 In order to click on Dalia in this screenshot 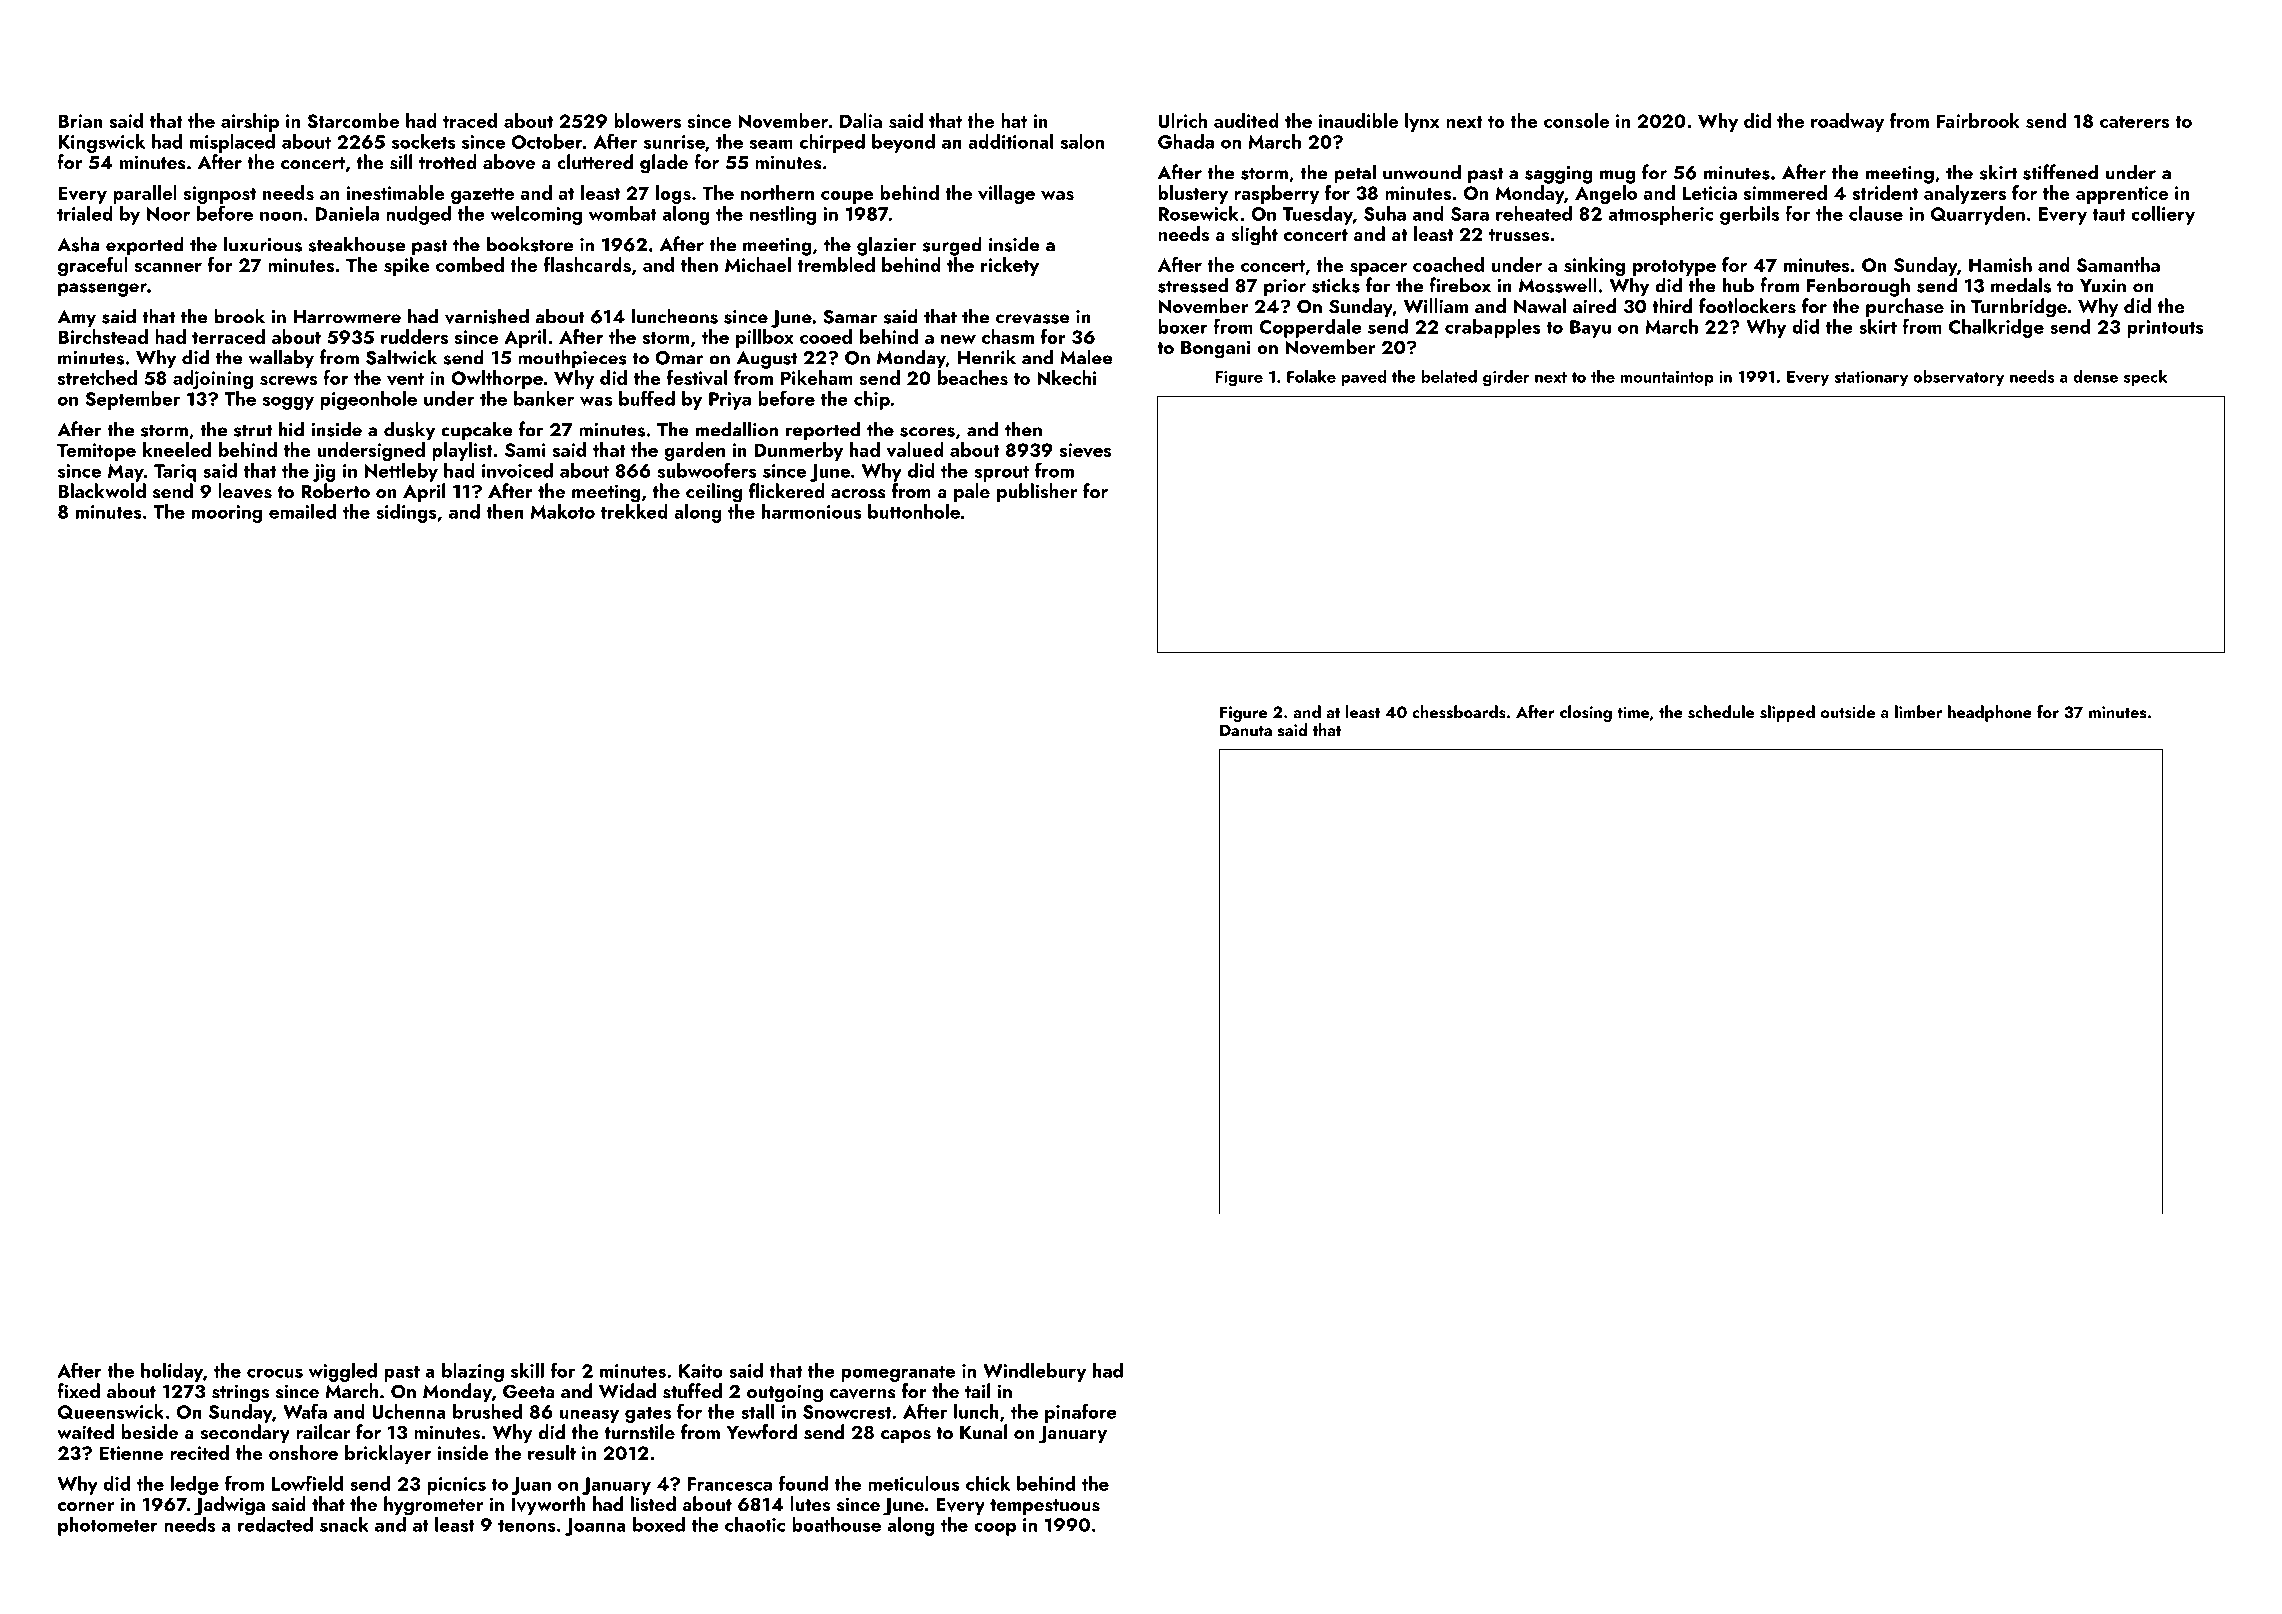, I will do `click(861, 120)`.
